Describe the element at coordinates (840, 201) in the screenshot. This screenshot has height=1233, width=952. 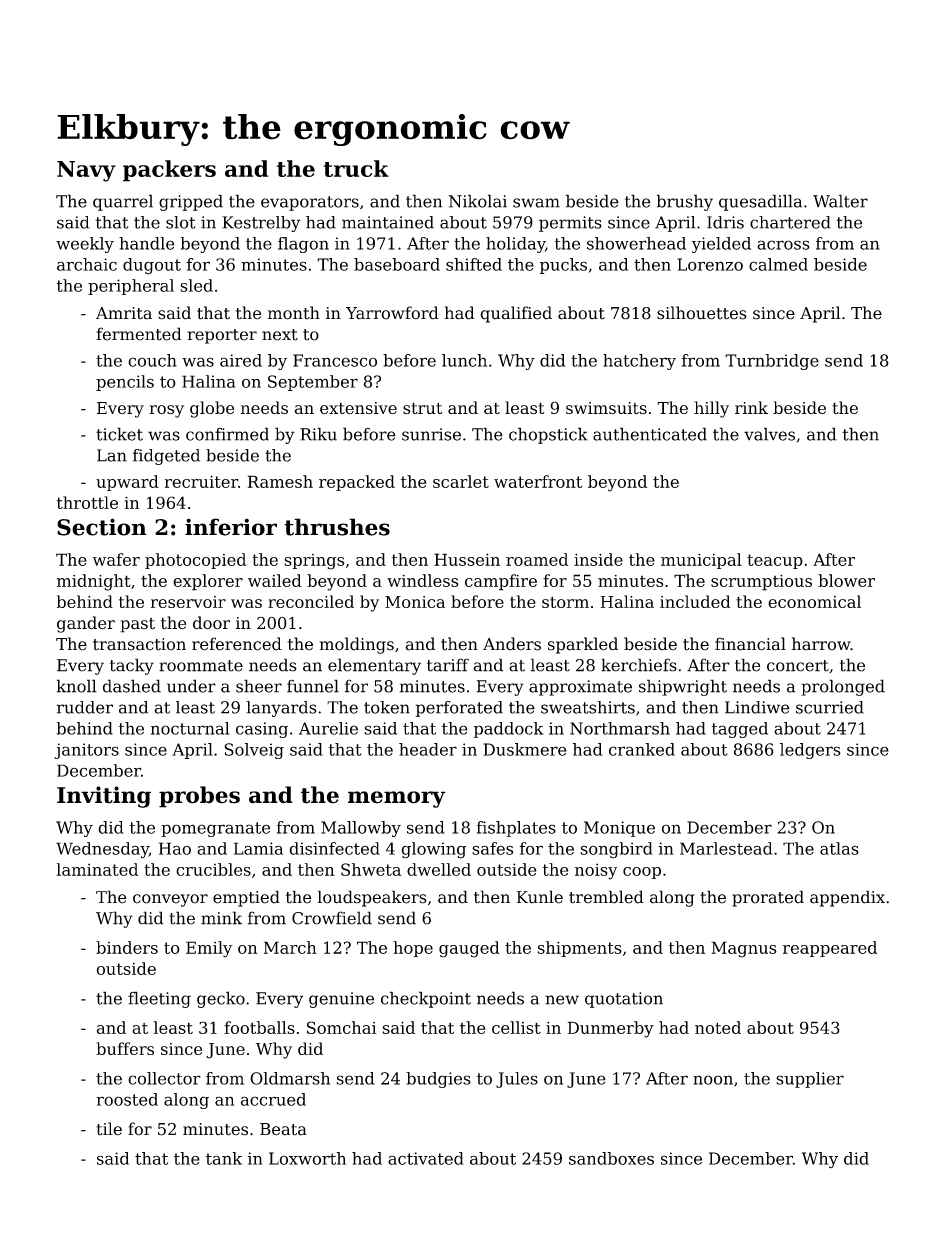
I see `Walter` at that location.
